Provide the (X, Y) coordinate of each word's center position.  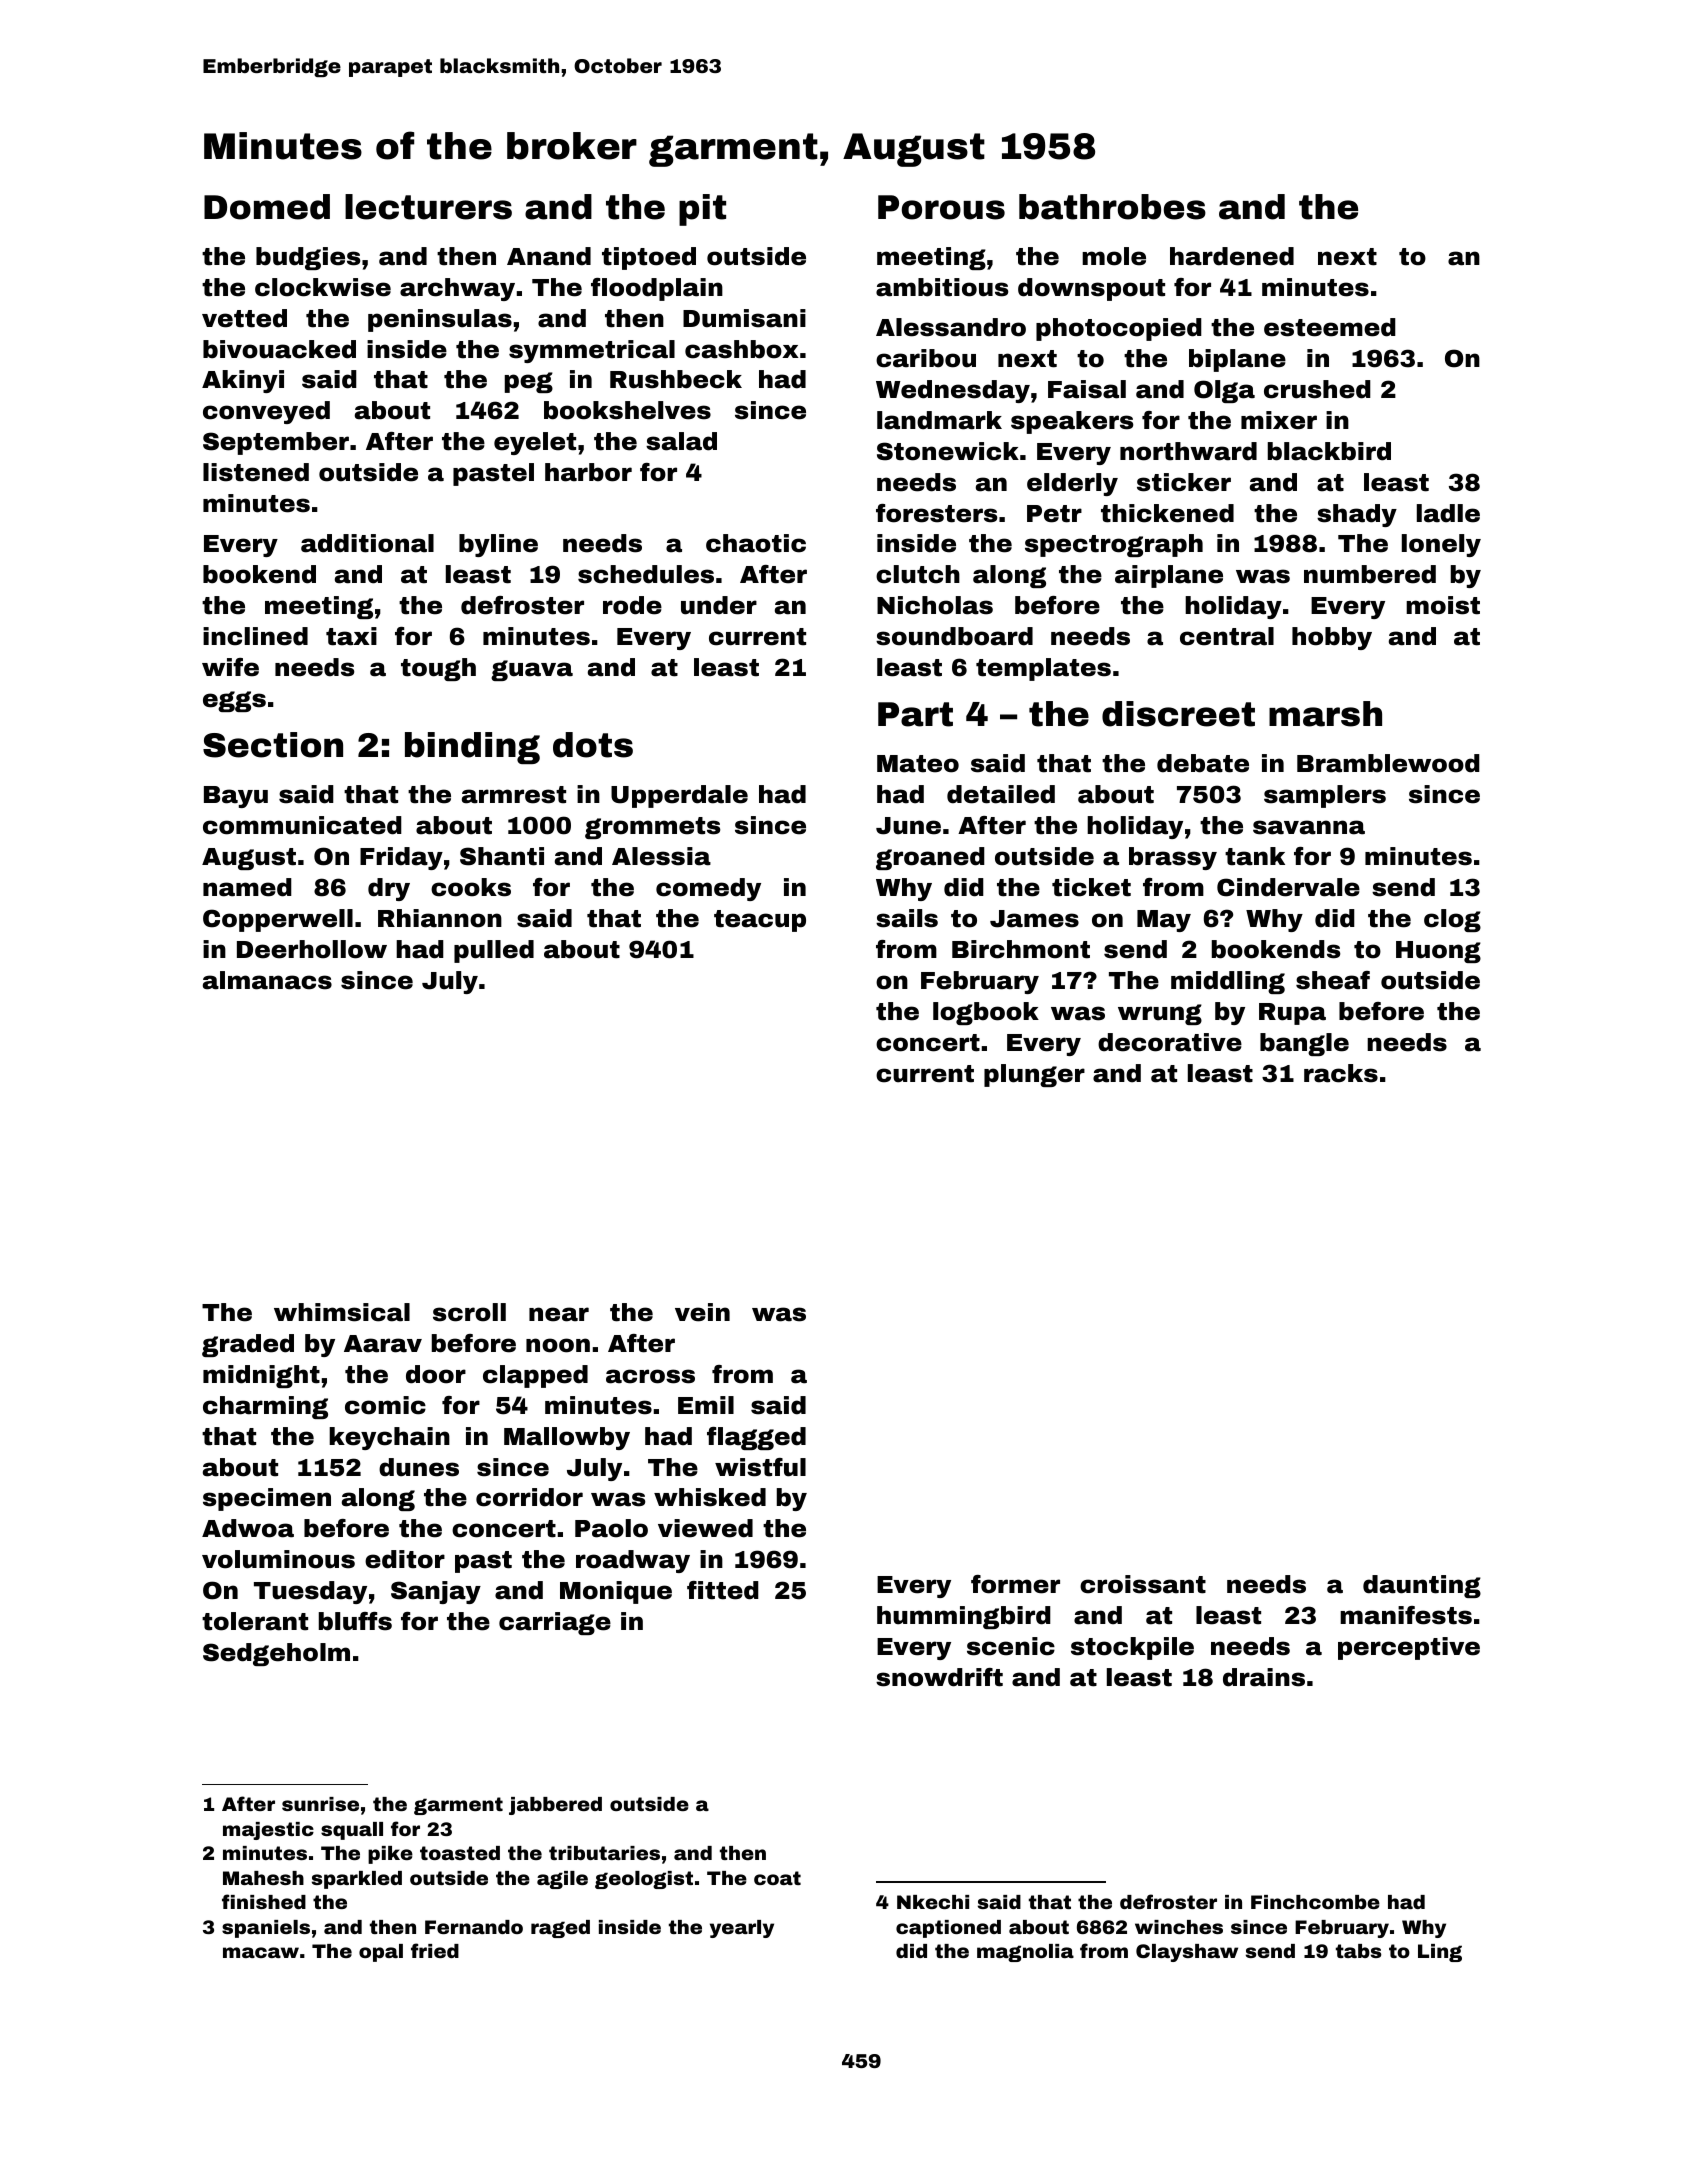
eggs (234, 701)
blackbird (1329, 451)
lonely (1441, 545)
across (650, 1376)
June (908, 826)
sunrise (320, 1804)
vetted (244, 318)
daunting (1422, 1586)
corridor (529, 1497)
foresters (936, 513)
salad (681, 441)
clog (1452, 920)
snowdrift (939, 1677)
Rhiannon (440, 918)
